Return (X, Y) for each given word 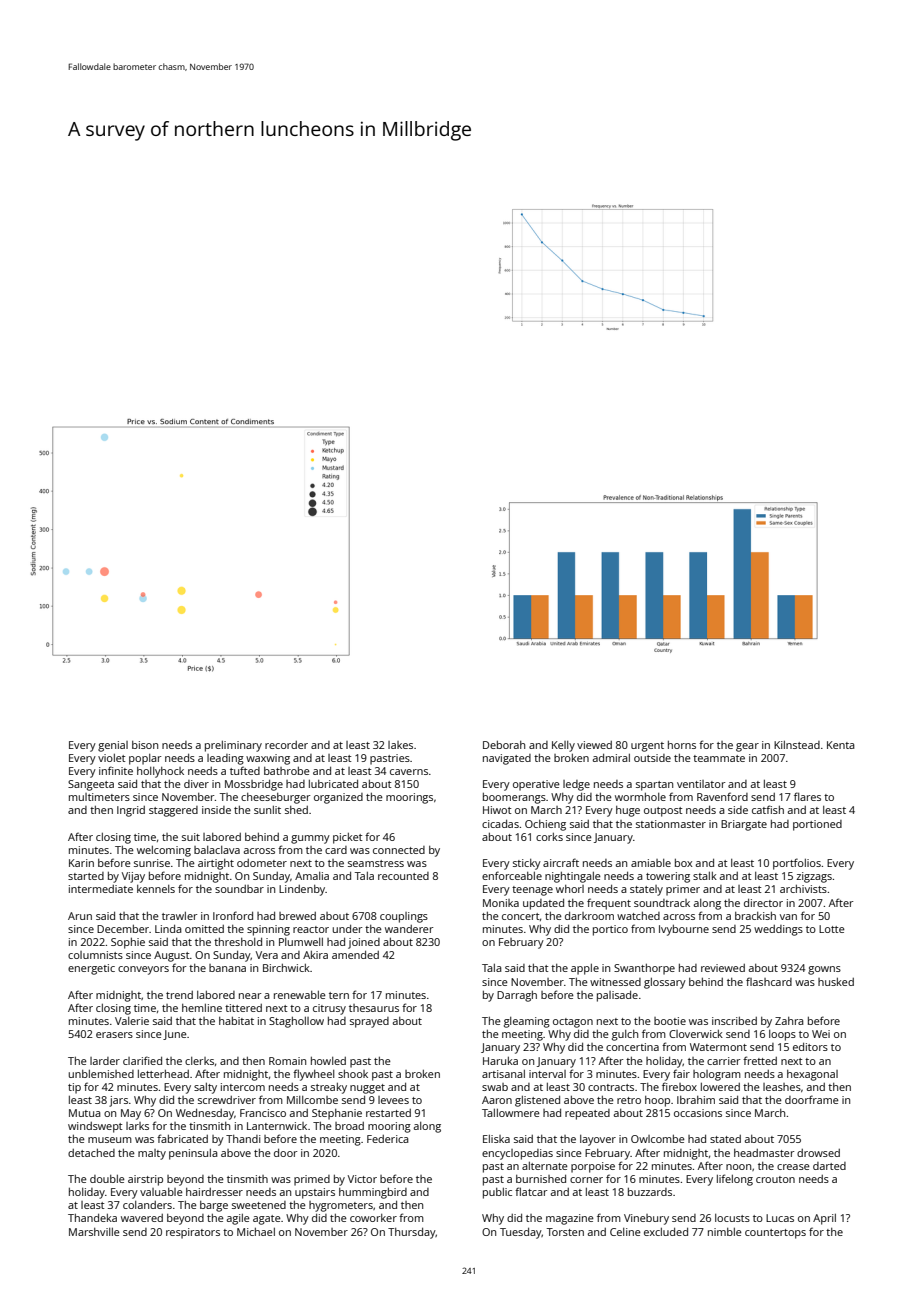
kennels (156, 889)
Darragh (517, 996)
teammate (719, 758)
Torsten (565, 1232)
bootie (670, 1021)
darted (829, 1166)
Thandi (243, 1139)
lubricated (333, 784)
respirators (193, 1233)
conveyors (143, 970)
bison (145, 745)
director (763, 903)
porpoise (593, 1167)
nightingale (573, 877)
